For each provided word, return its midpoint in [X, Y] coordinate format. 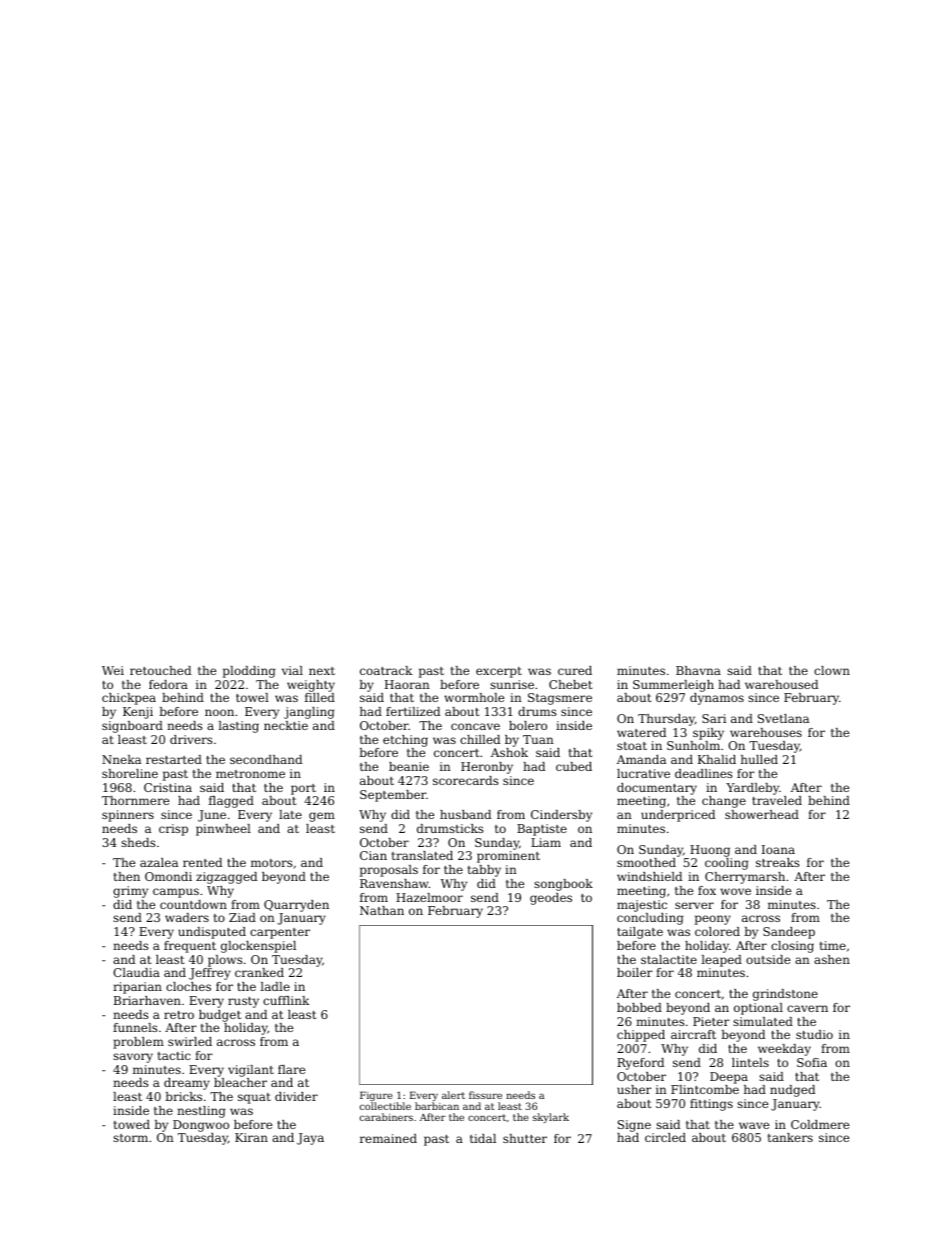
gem [322, 817]
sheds [138, 842]
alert [453, 1095]
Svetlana [783, 718]
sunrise [512, 684]
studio [814, 1034]
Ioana [778, 849]
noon [219, 712]
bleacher [240, 1082]
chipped [641, 1036]
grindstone [785, 995]
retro [179, 1015]
